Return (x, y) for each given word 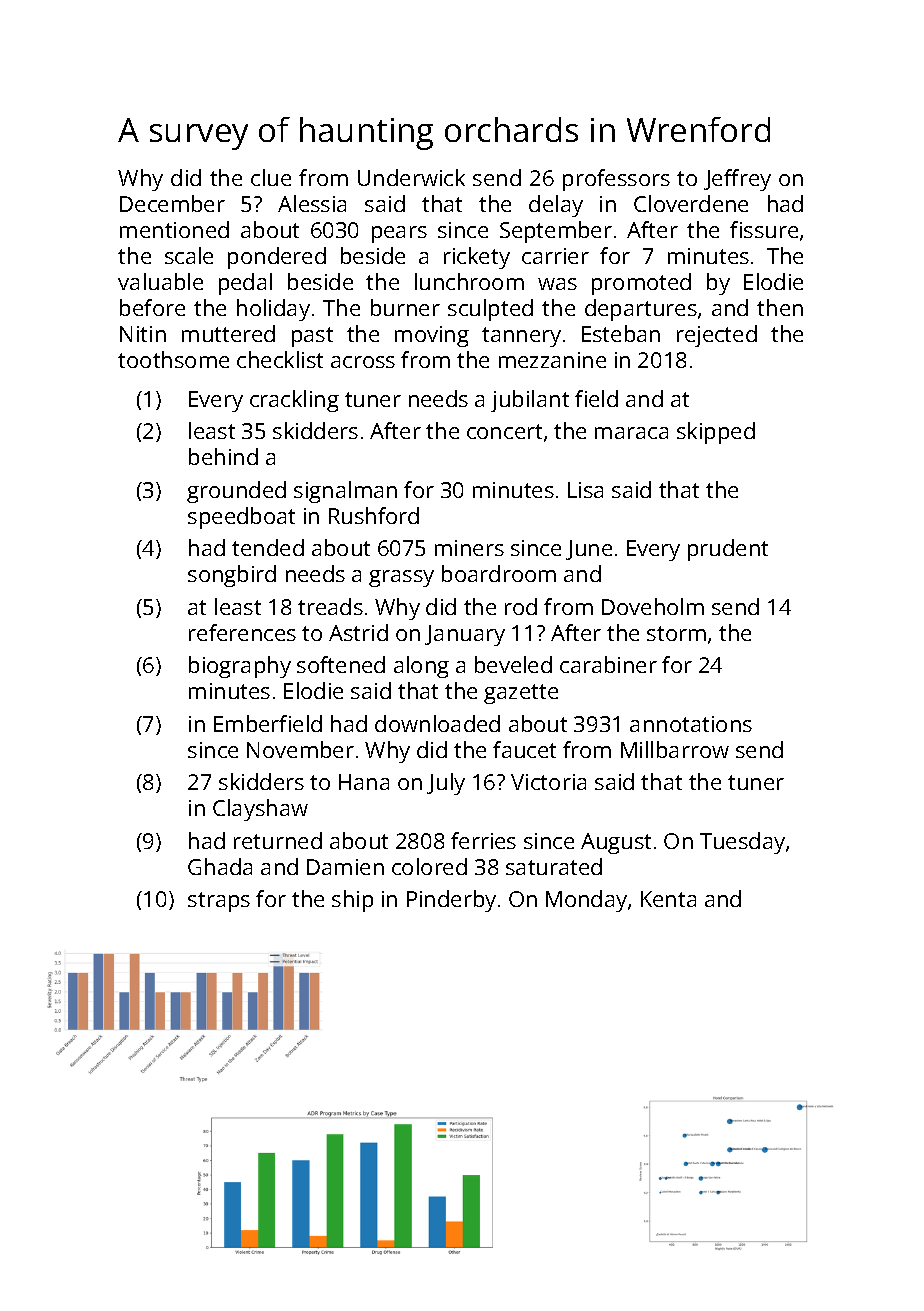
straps (219, 902)
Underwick (411, 177)
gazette (521, 694)
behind (223, 456)
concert (504, 431)
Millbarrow (675, 749)
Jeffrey (737, 180)
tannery (521, 337)
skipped (716, 433)
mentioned (174, 229)
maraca (631, 433)
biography (240, 667)
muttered (228, 333)
